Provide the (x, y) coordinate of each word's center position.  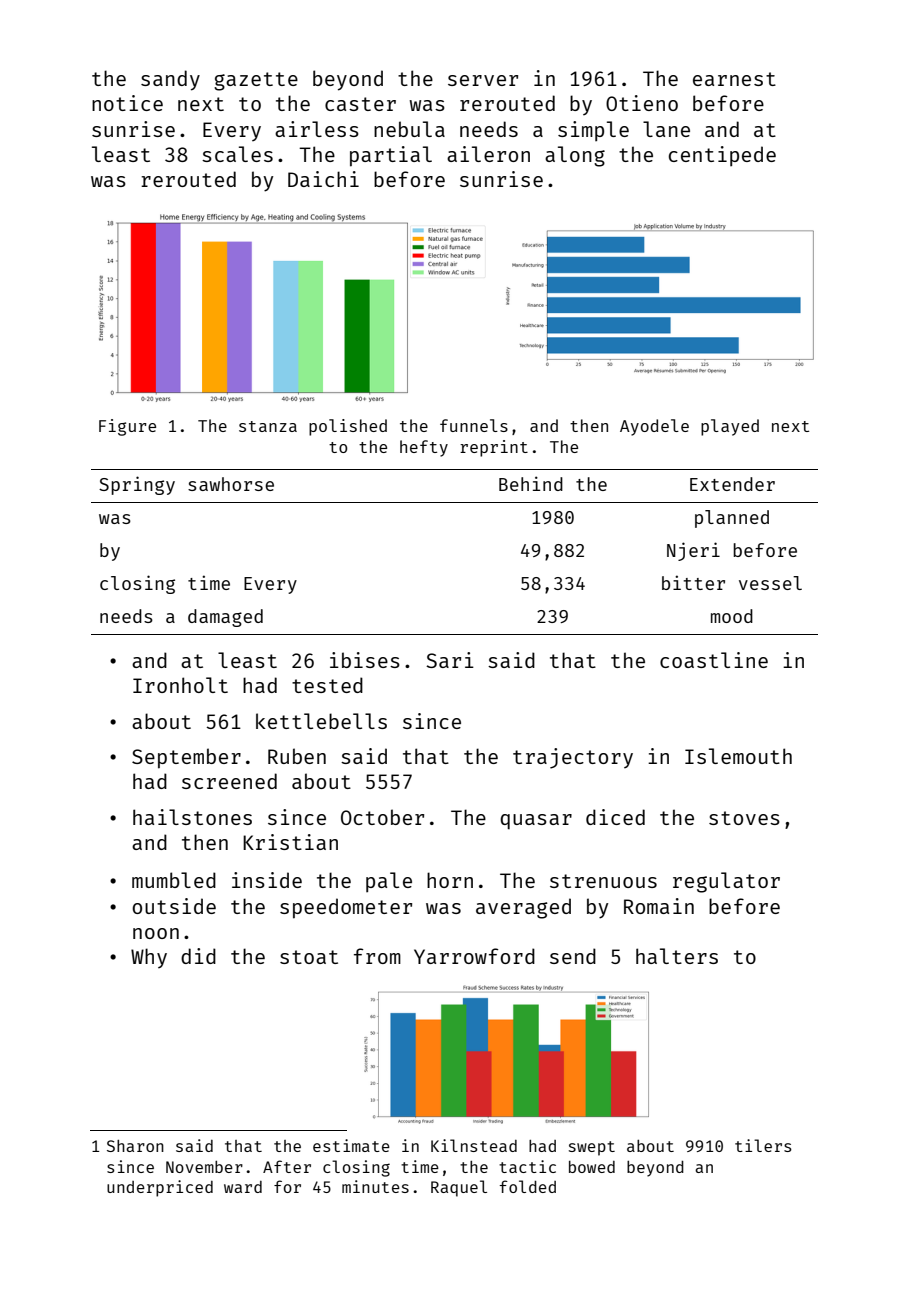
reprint (494, 448)
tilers (763, 1145)
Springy (137, 485)
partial (391, 156)
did (198, 956)
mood (732, 616)
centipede (722, 156)
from (377, 956)
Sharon (135, 1146)
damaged (225, 618)
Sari (450, 660)
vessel (770, 583)
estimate (351, 1145)
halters (677, 956)
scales (237, 154)
